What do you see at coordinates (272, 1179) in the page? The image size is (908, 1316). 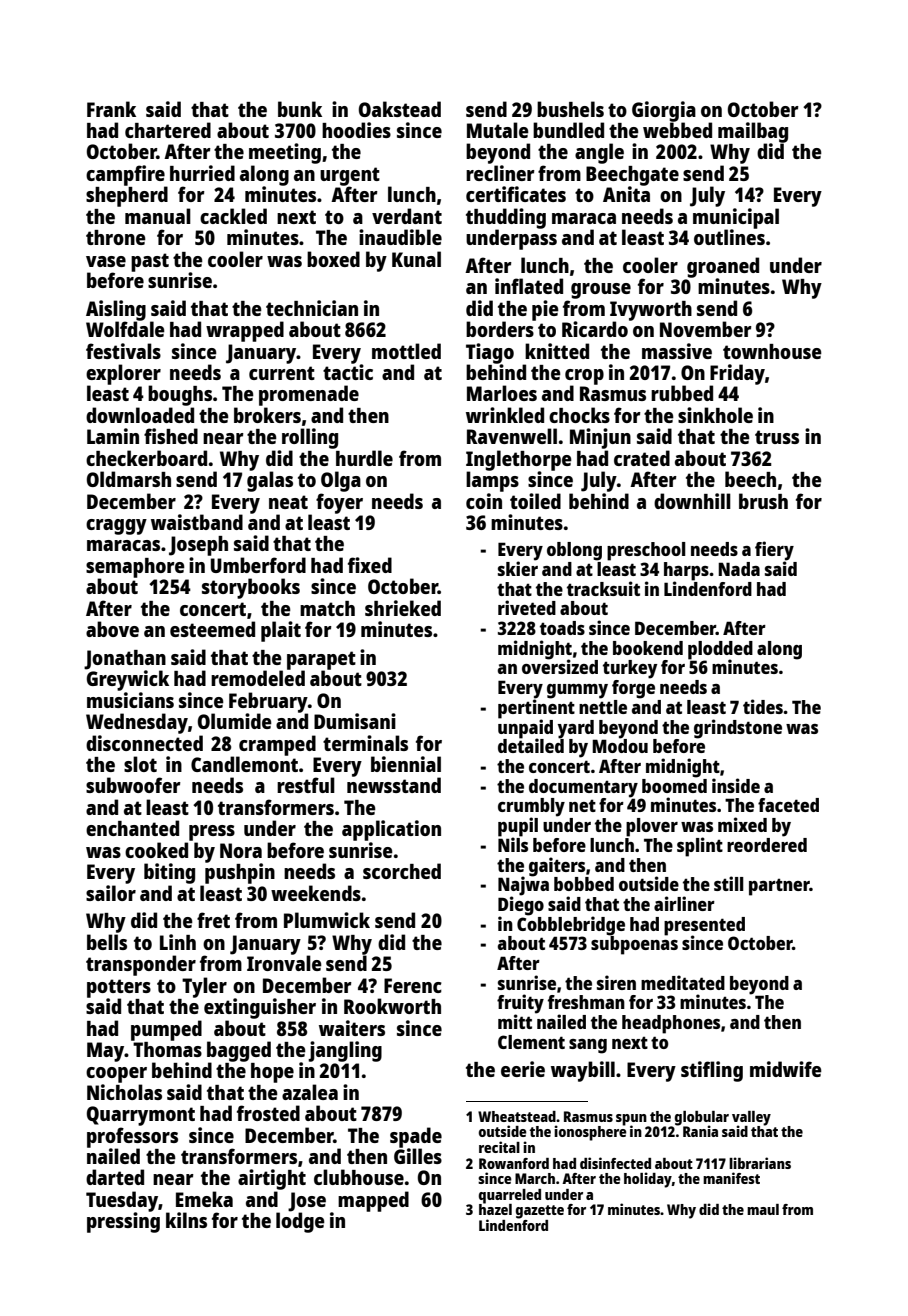 I see `airtight` at bounding box center [272, 1179].
